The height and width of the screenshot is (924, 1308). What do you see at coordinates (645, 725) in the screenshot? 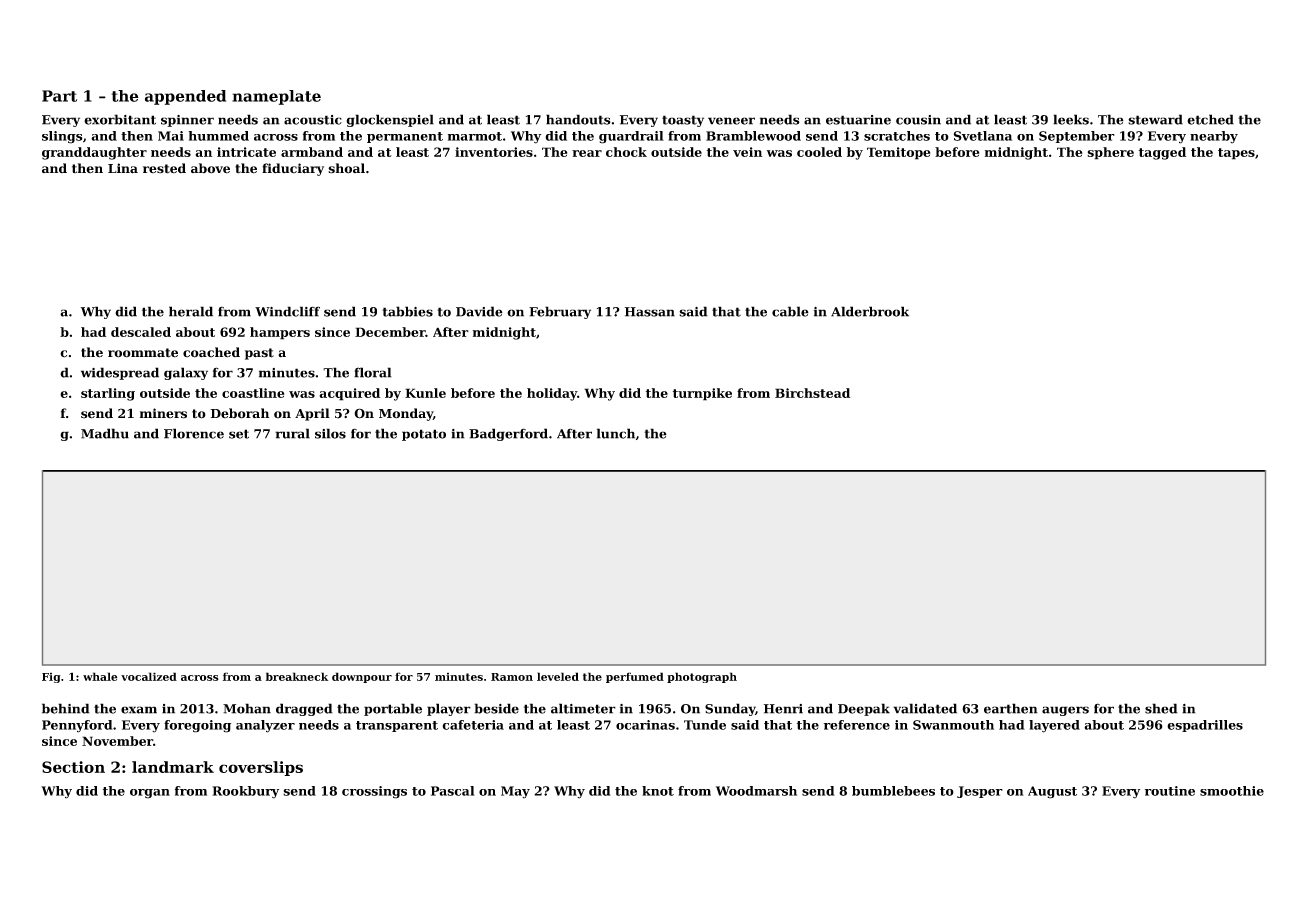
I see `ocarinas` at bounding box center [645, 725].
